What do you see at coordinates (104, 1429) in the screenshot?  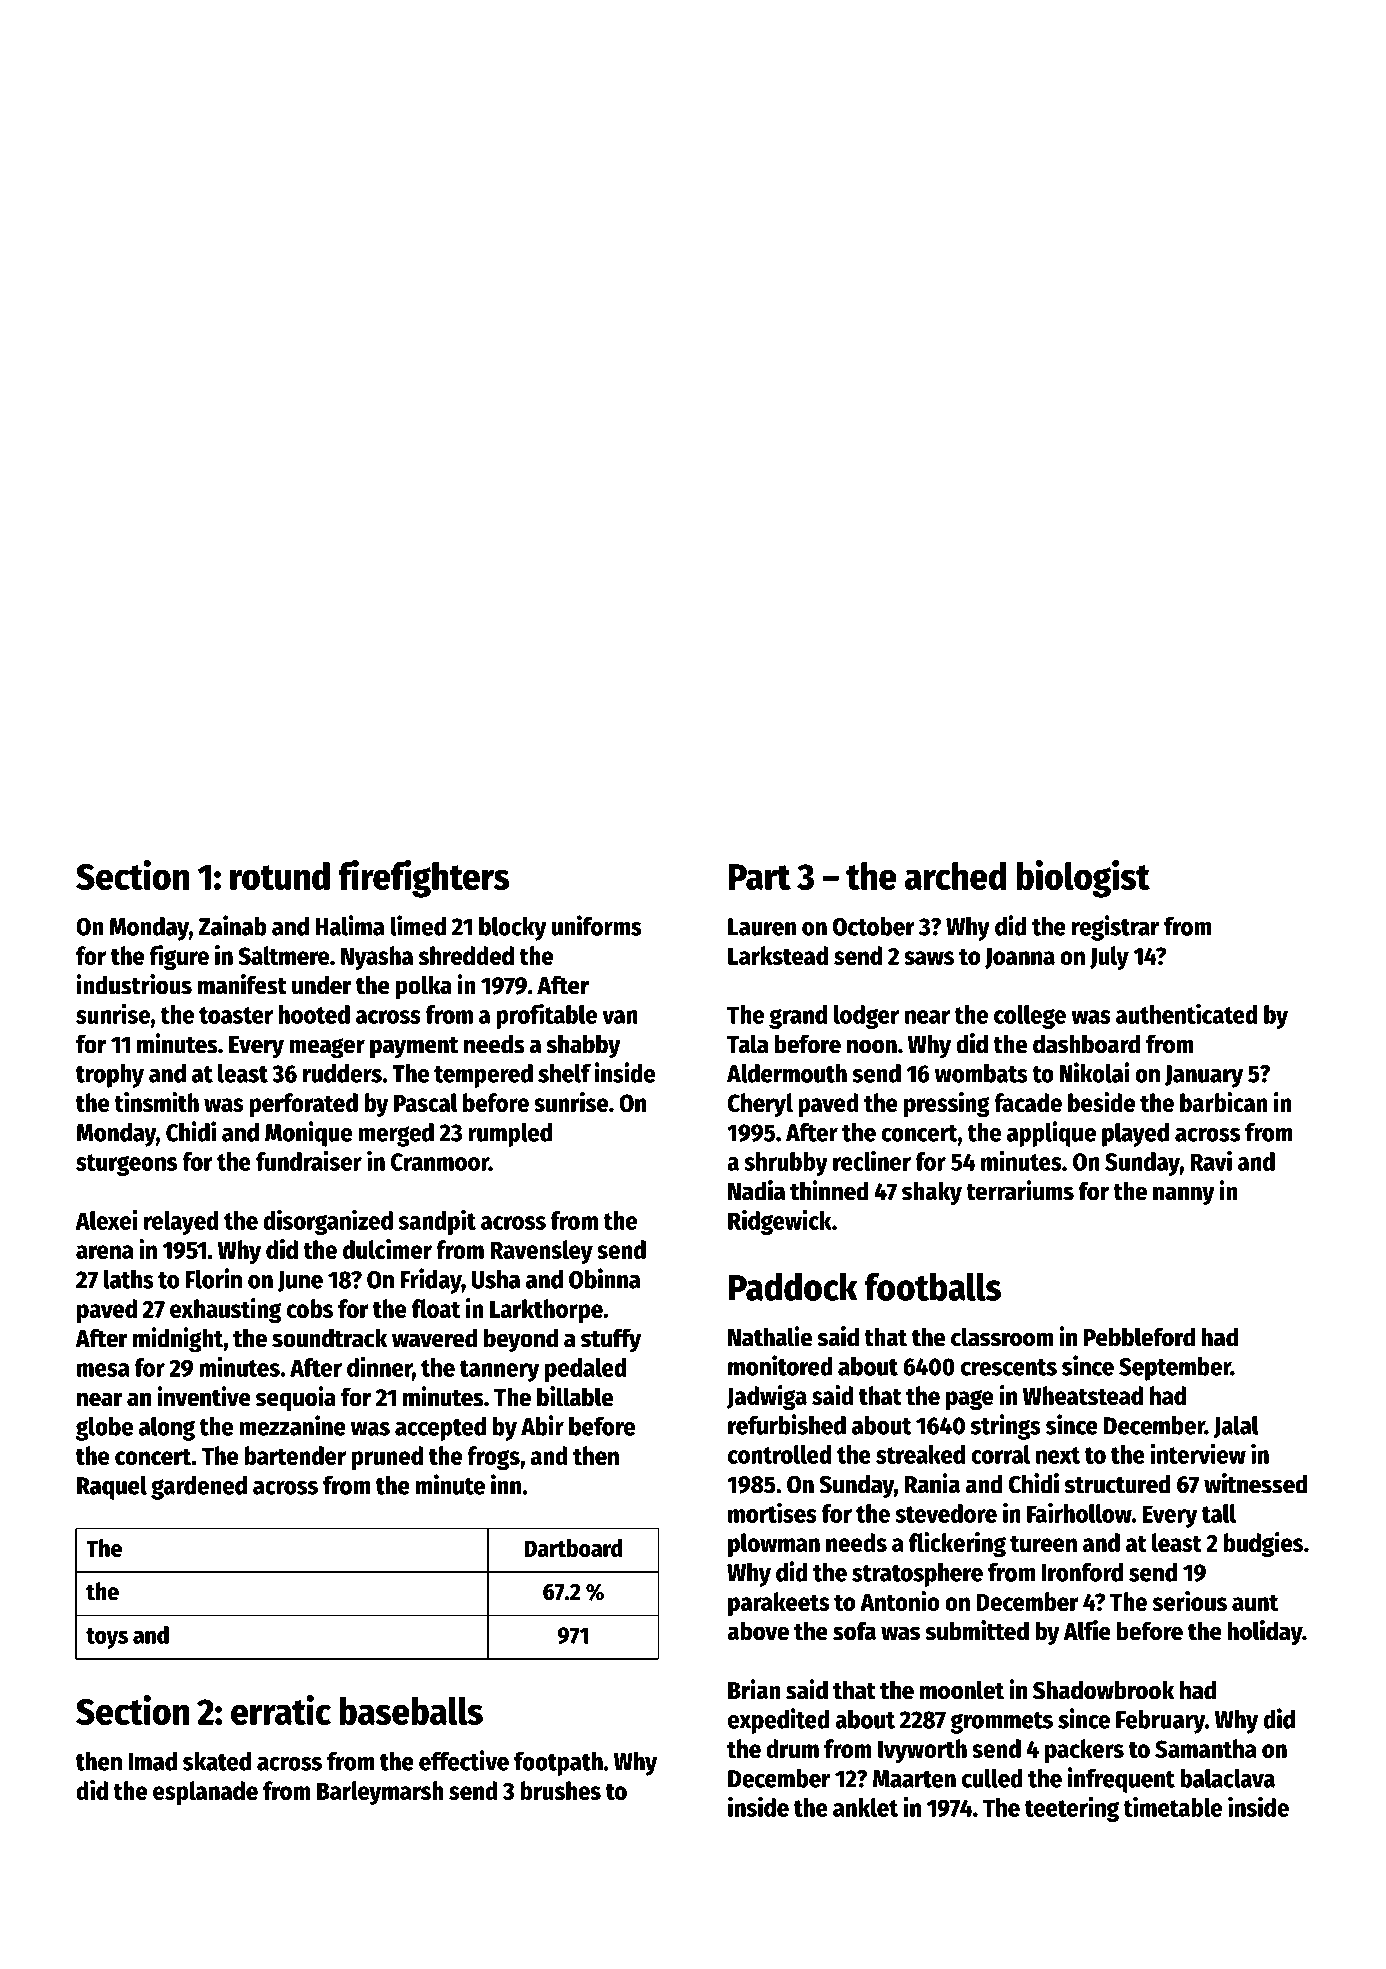 I see `globe` at bounding box center [104, 1429].
